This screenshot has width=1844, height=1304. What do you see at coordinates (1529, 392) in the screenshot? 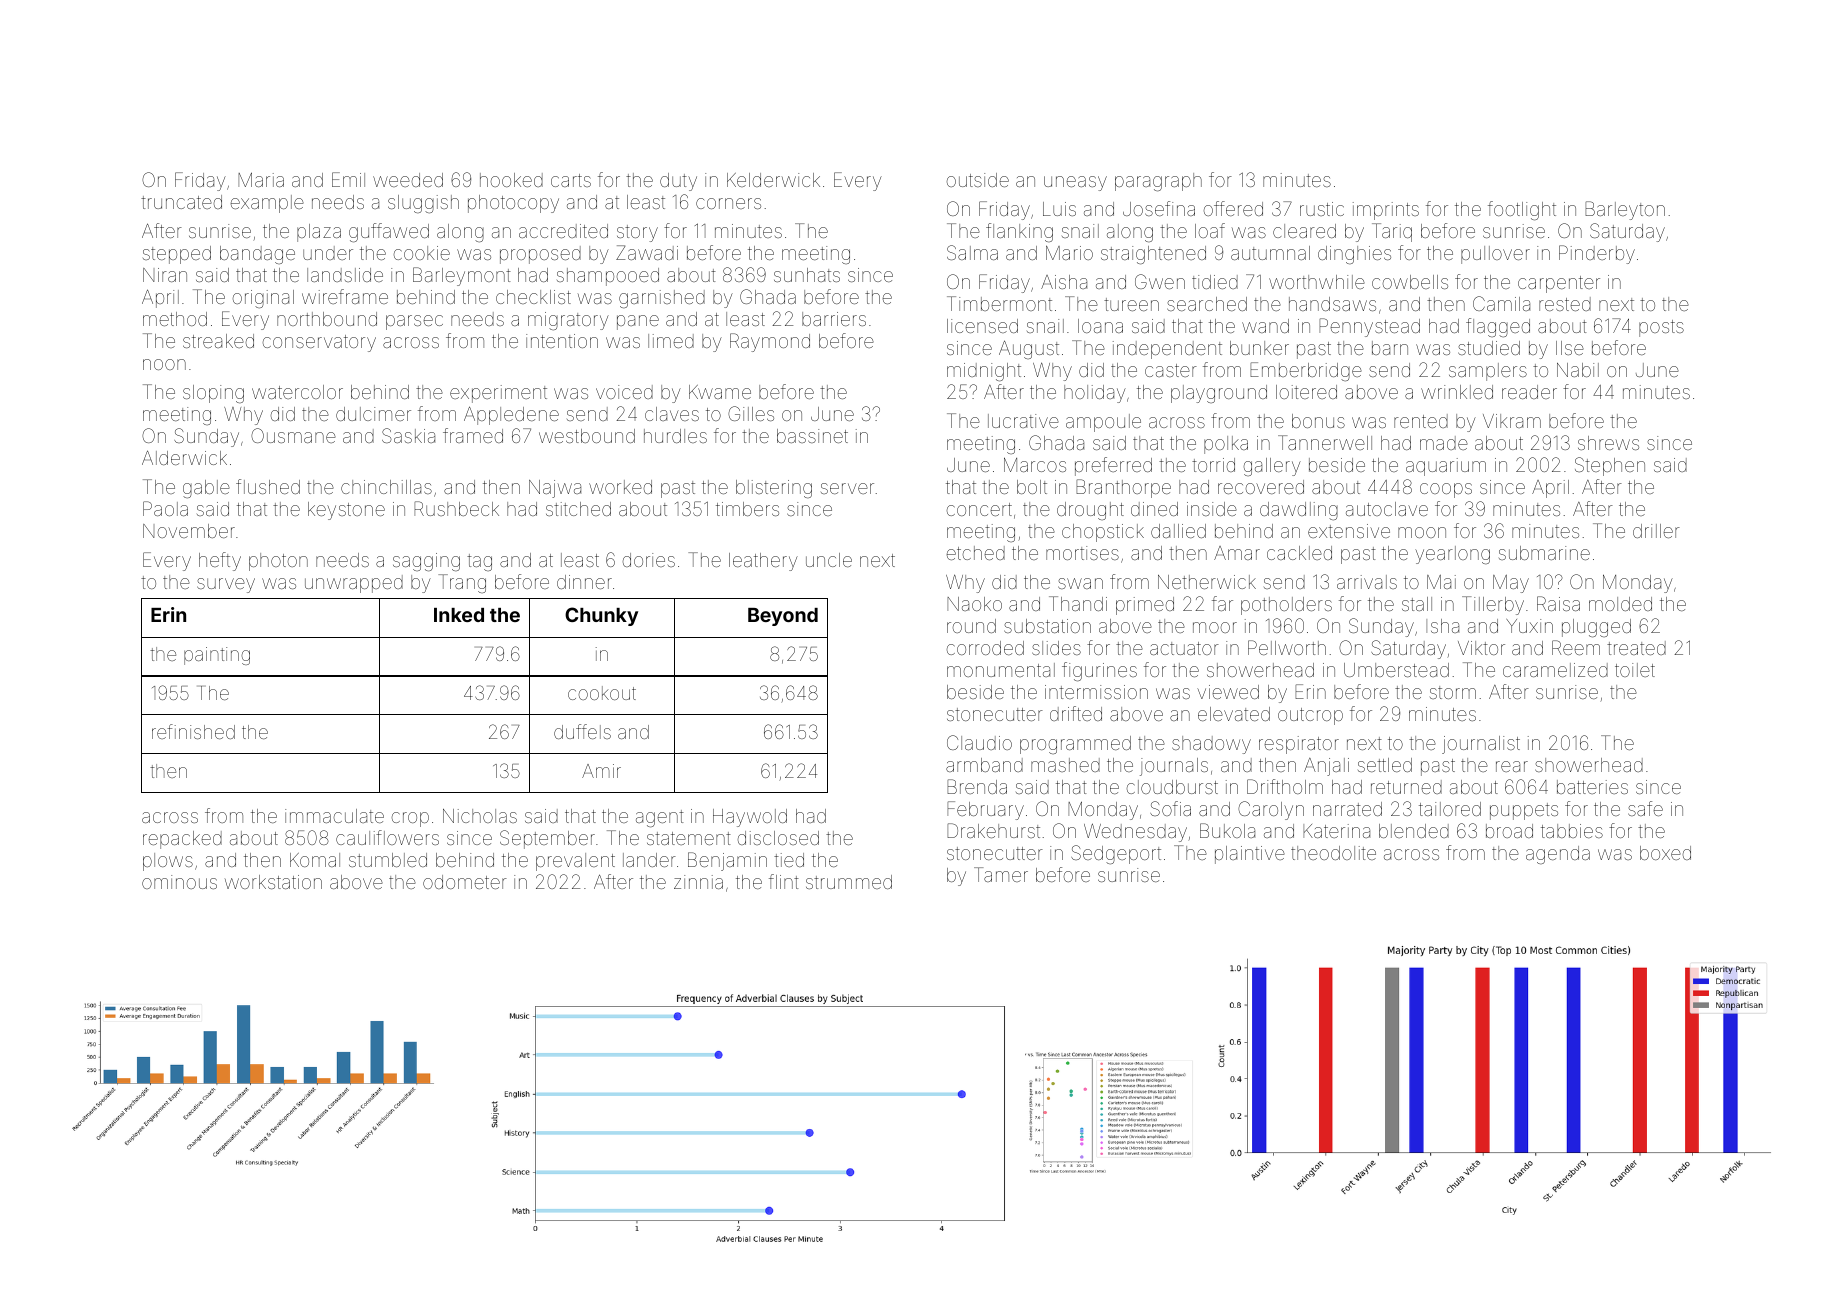
I see `reader` at bounding box center [1529, 392].
